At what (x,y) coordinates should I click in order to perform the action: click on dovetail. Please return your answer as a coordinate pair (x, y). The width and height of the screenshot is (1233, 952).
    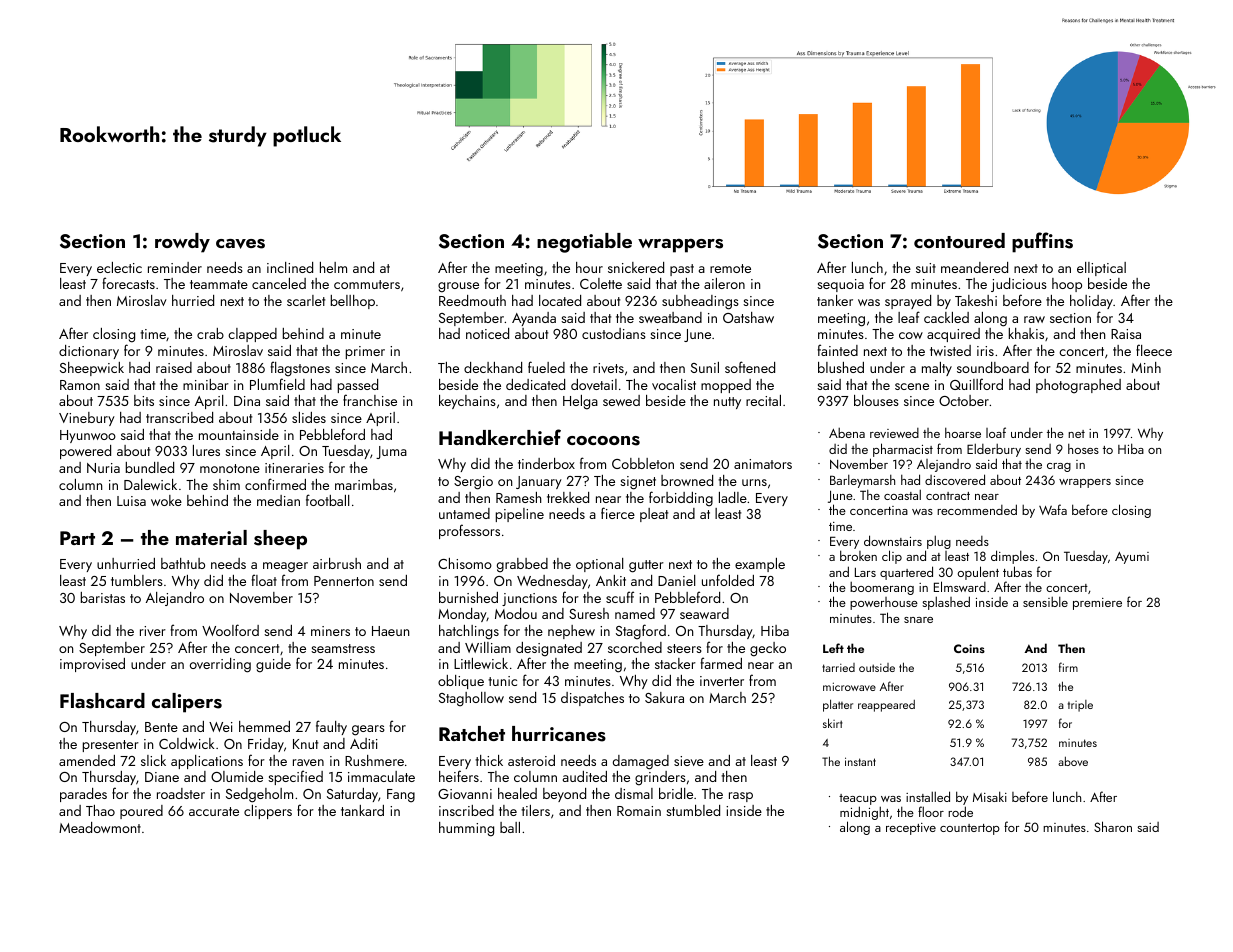
    Looking at the image, I should click on (594, 384).
